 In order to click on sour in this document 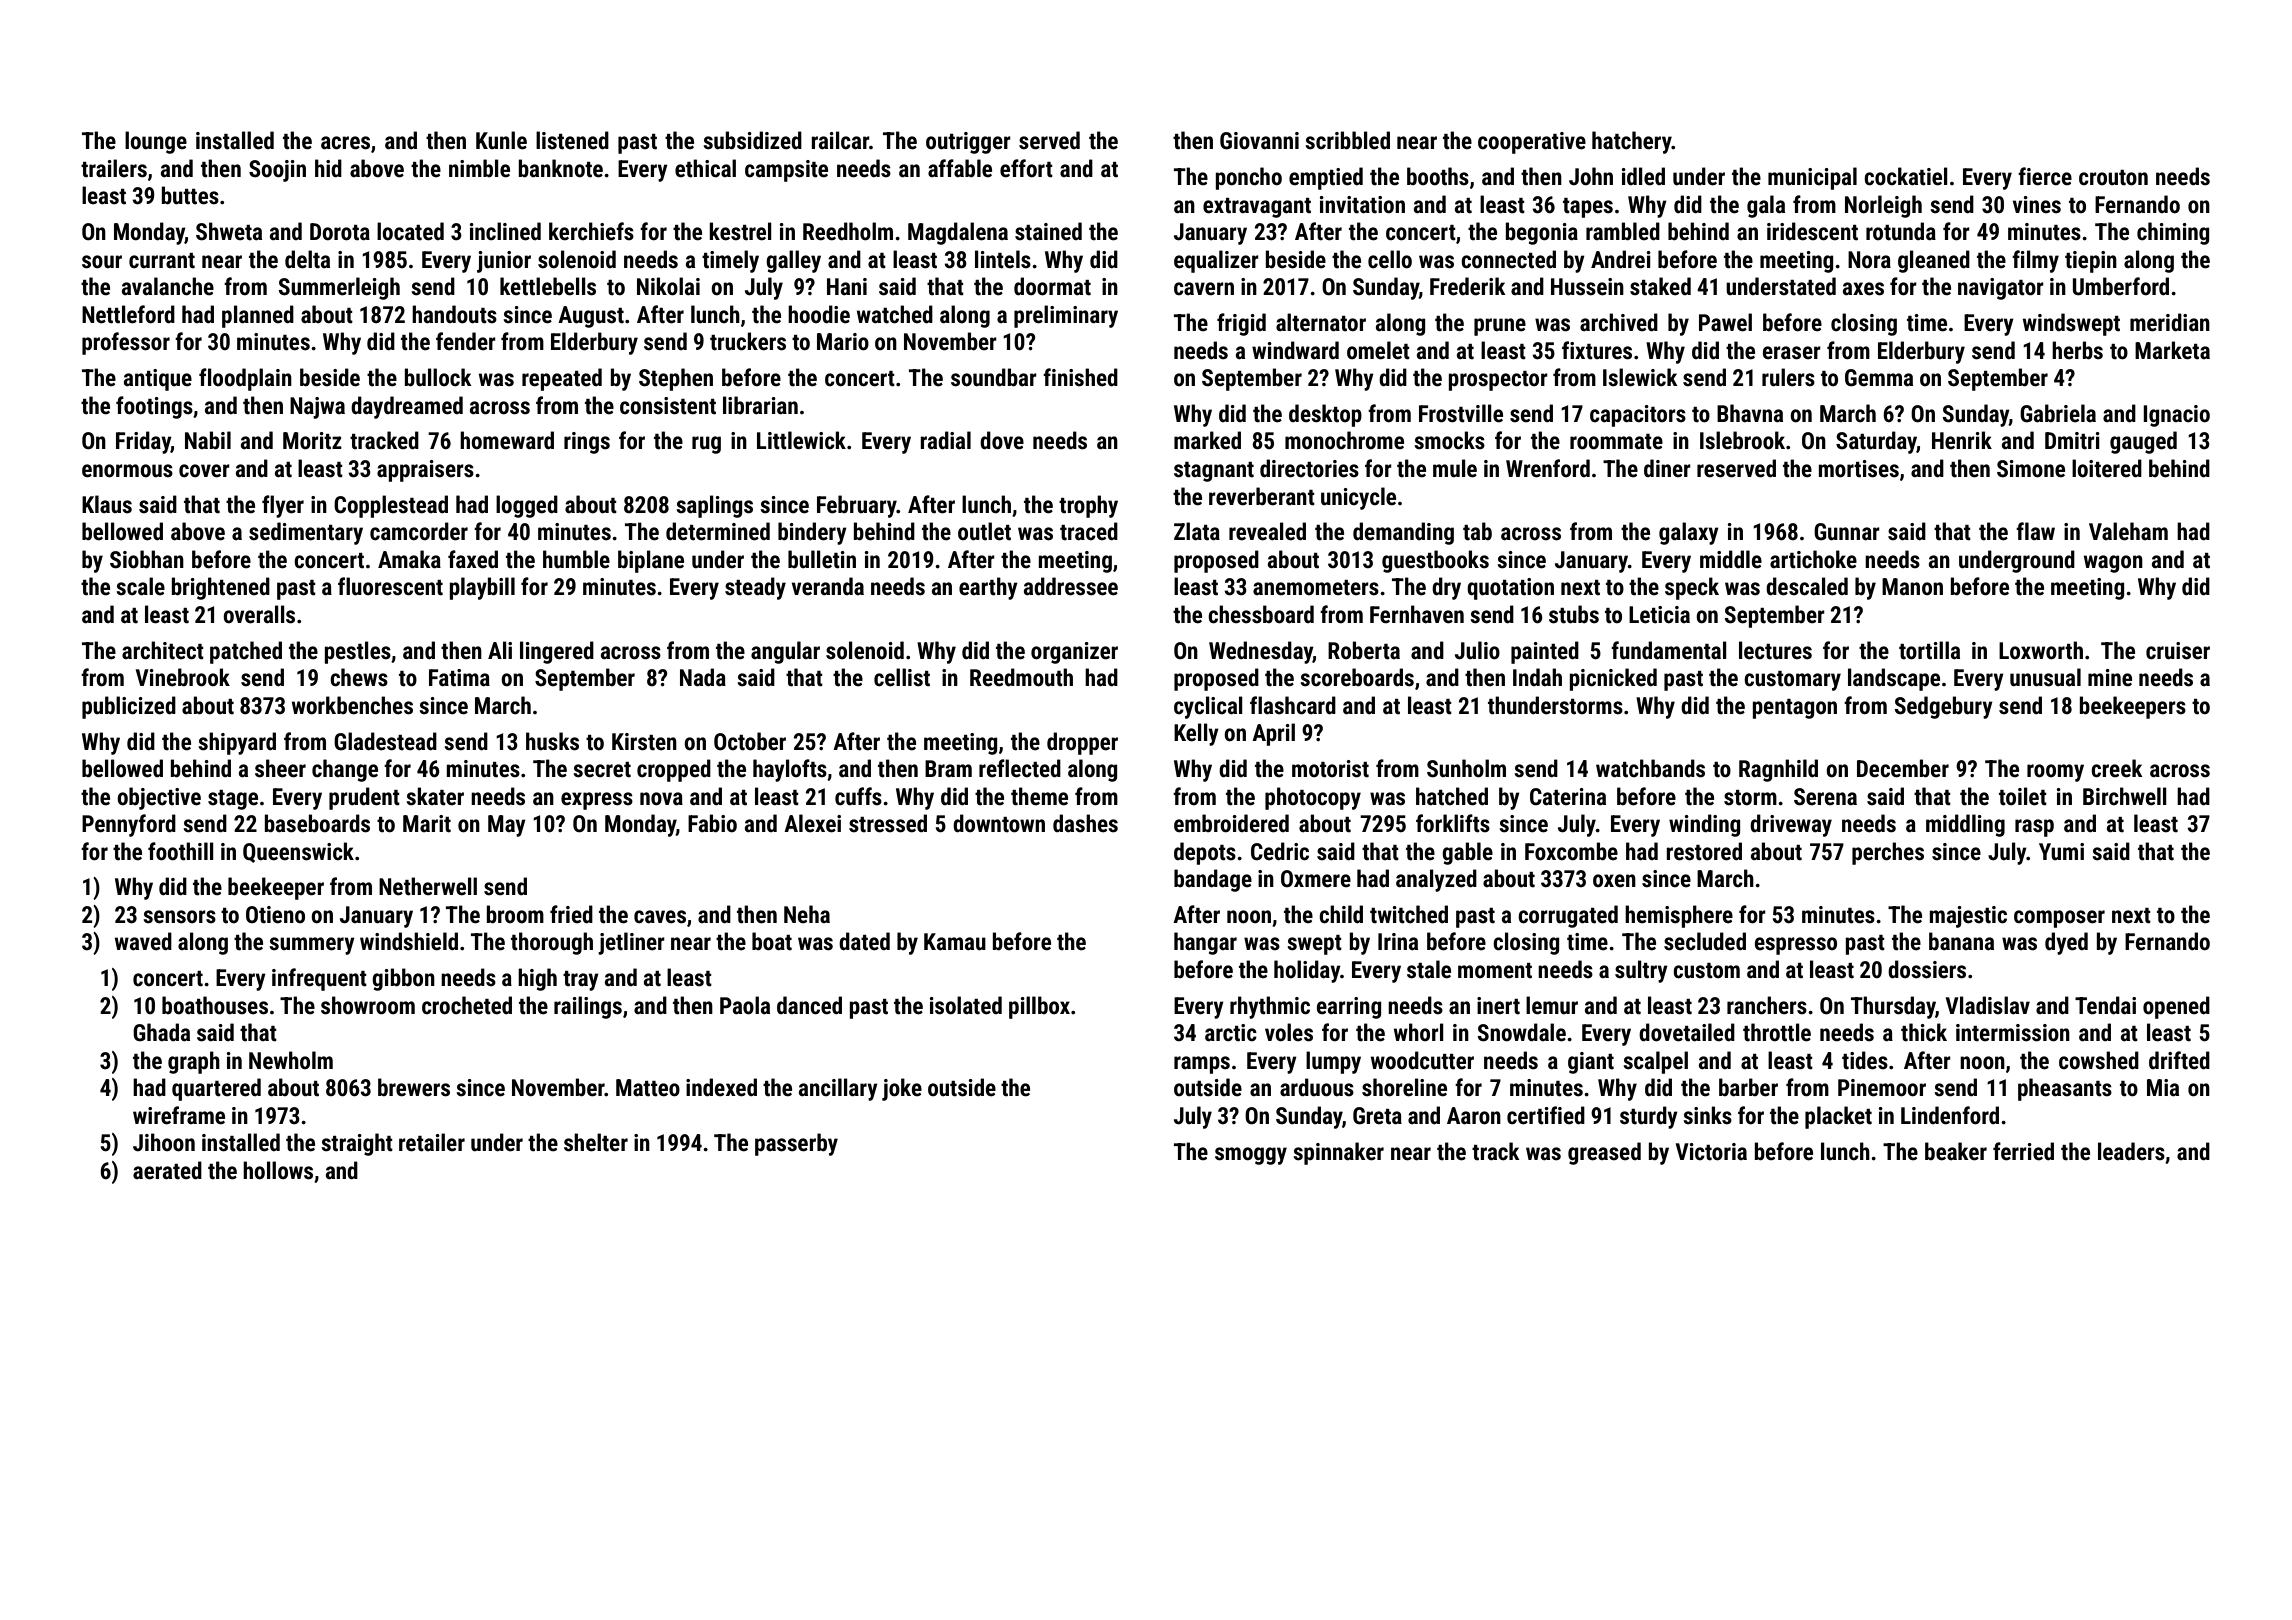, I will do `click(102, 262)`.
